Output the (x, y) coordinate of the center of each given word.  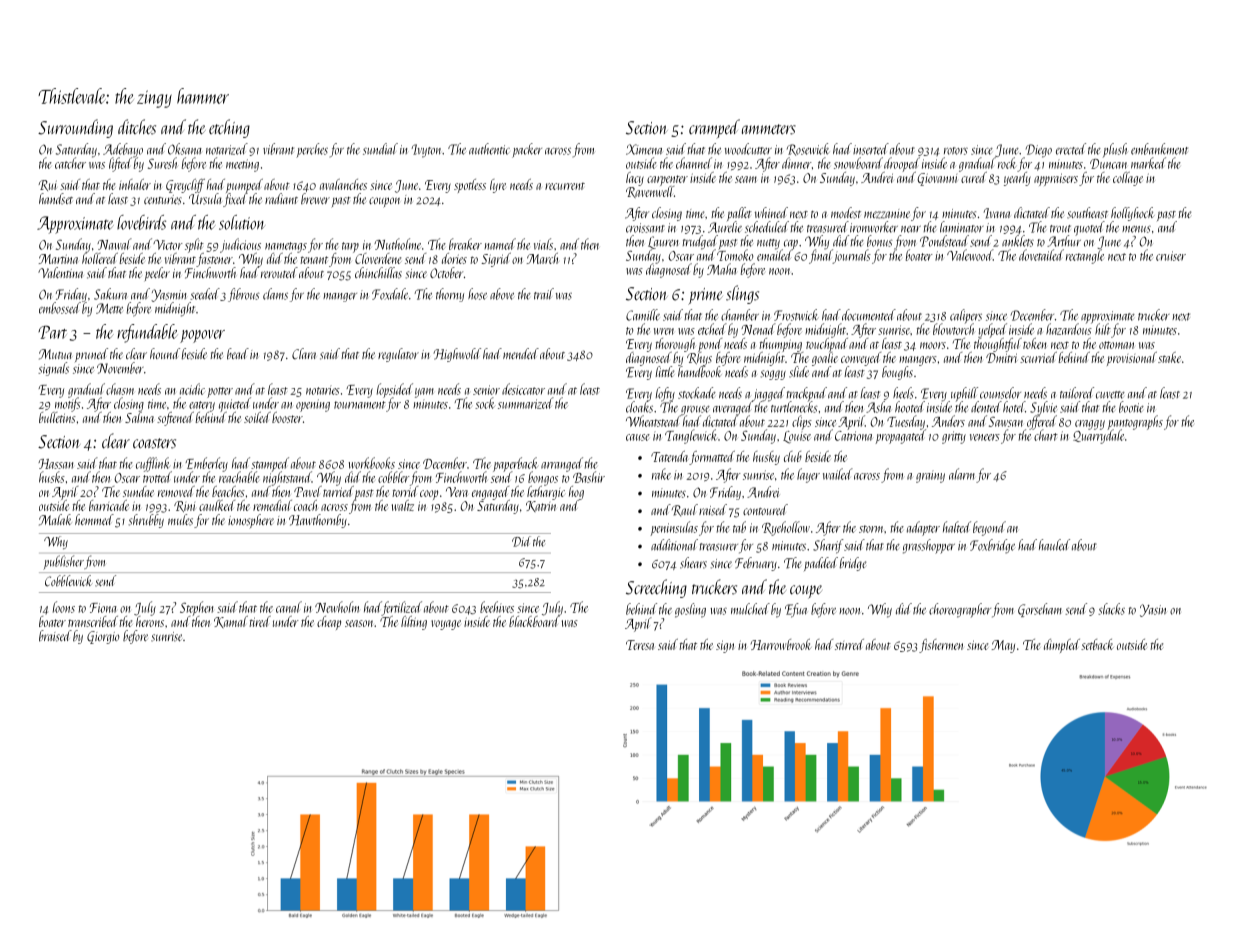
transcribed (93, 621)
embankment (1159, 149)
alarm (962, 474)
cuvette (1110, 395)
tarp (350, 247)
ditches (137, 127)
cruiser (1171, 256)
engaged (490, 493)
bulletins (57, 417)
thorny (450, 295)
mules (180, 520)
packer (527, 150)
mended (521, 353)
